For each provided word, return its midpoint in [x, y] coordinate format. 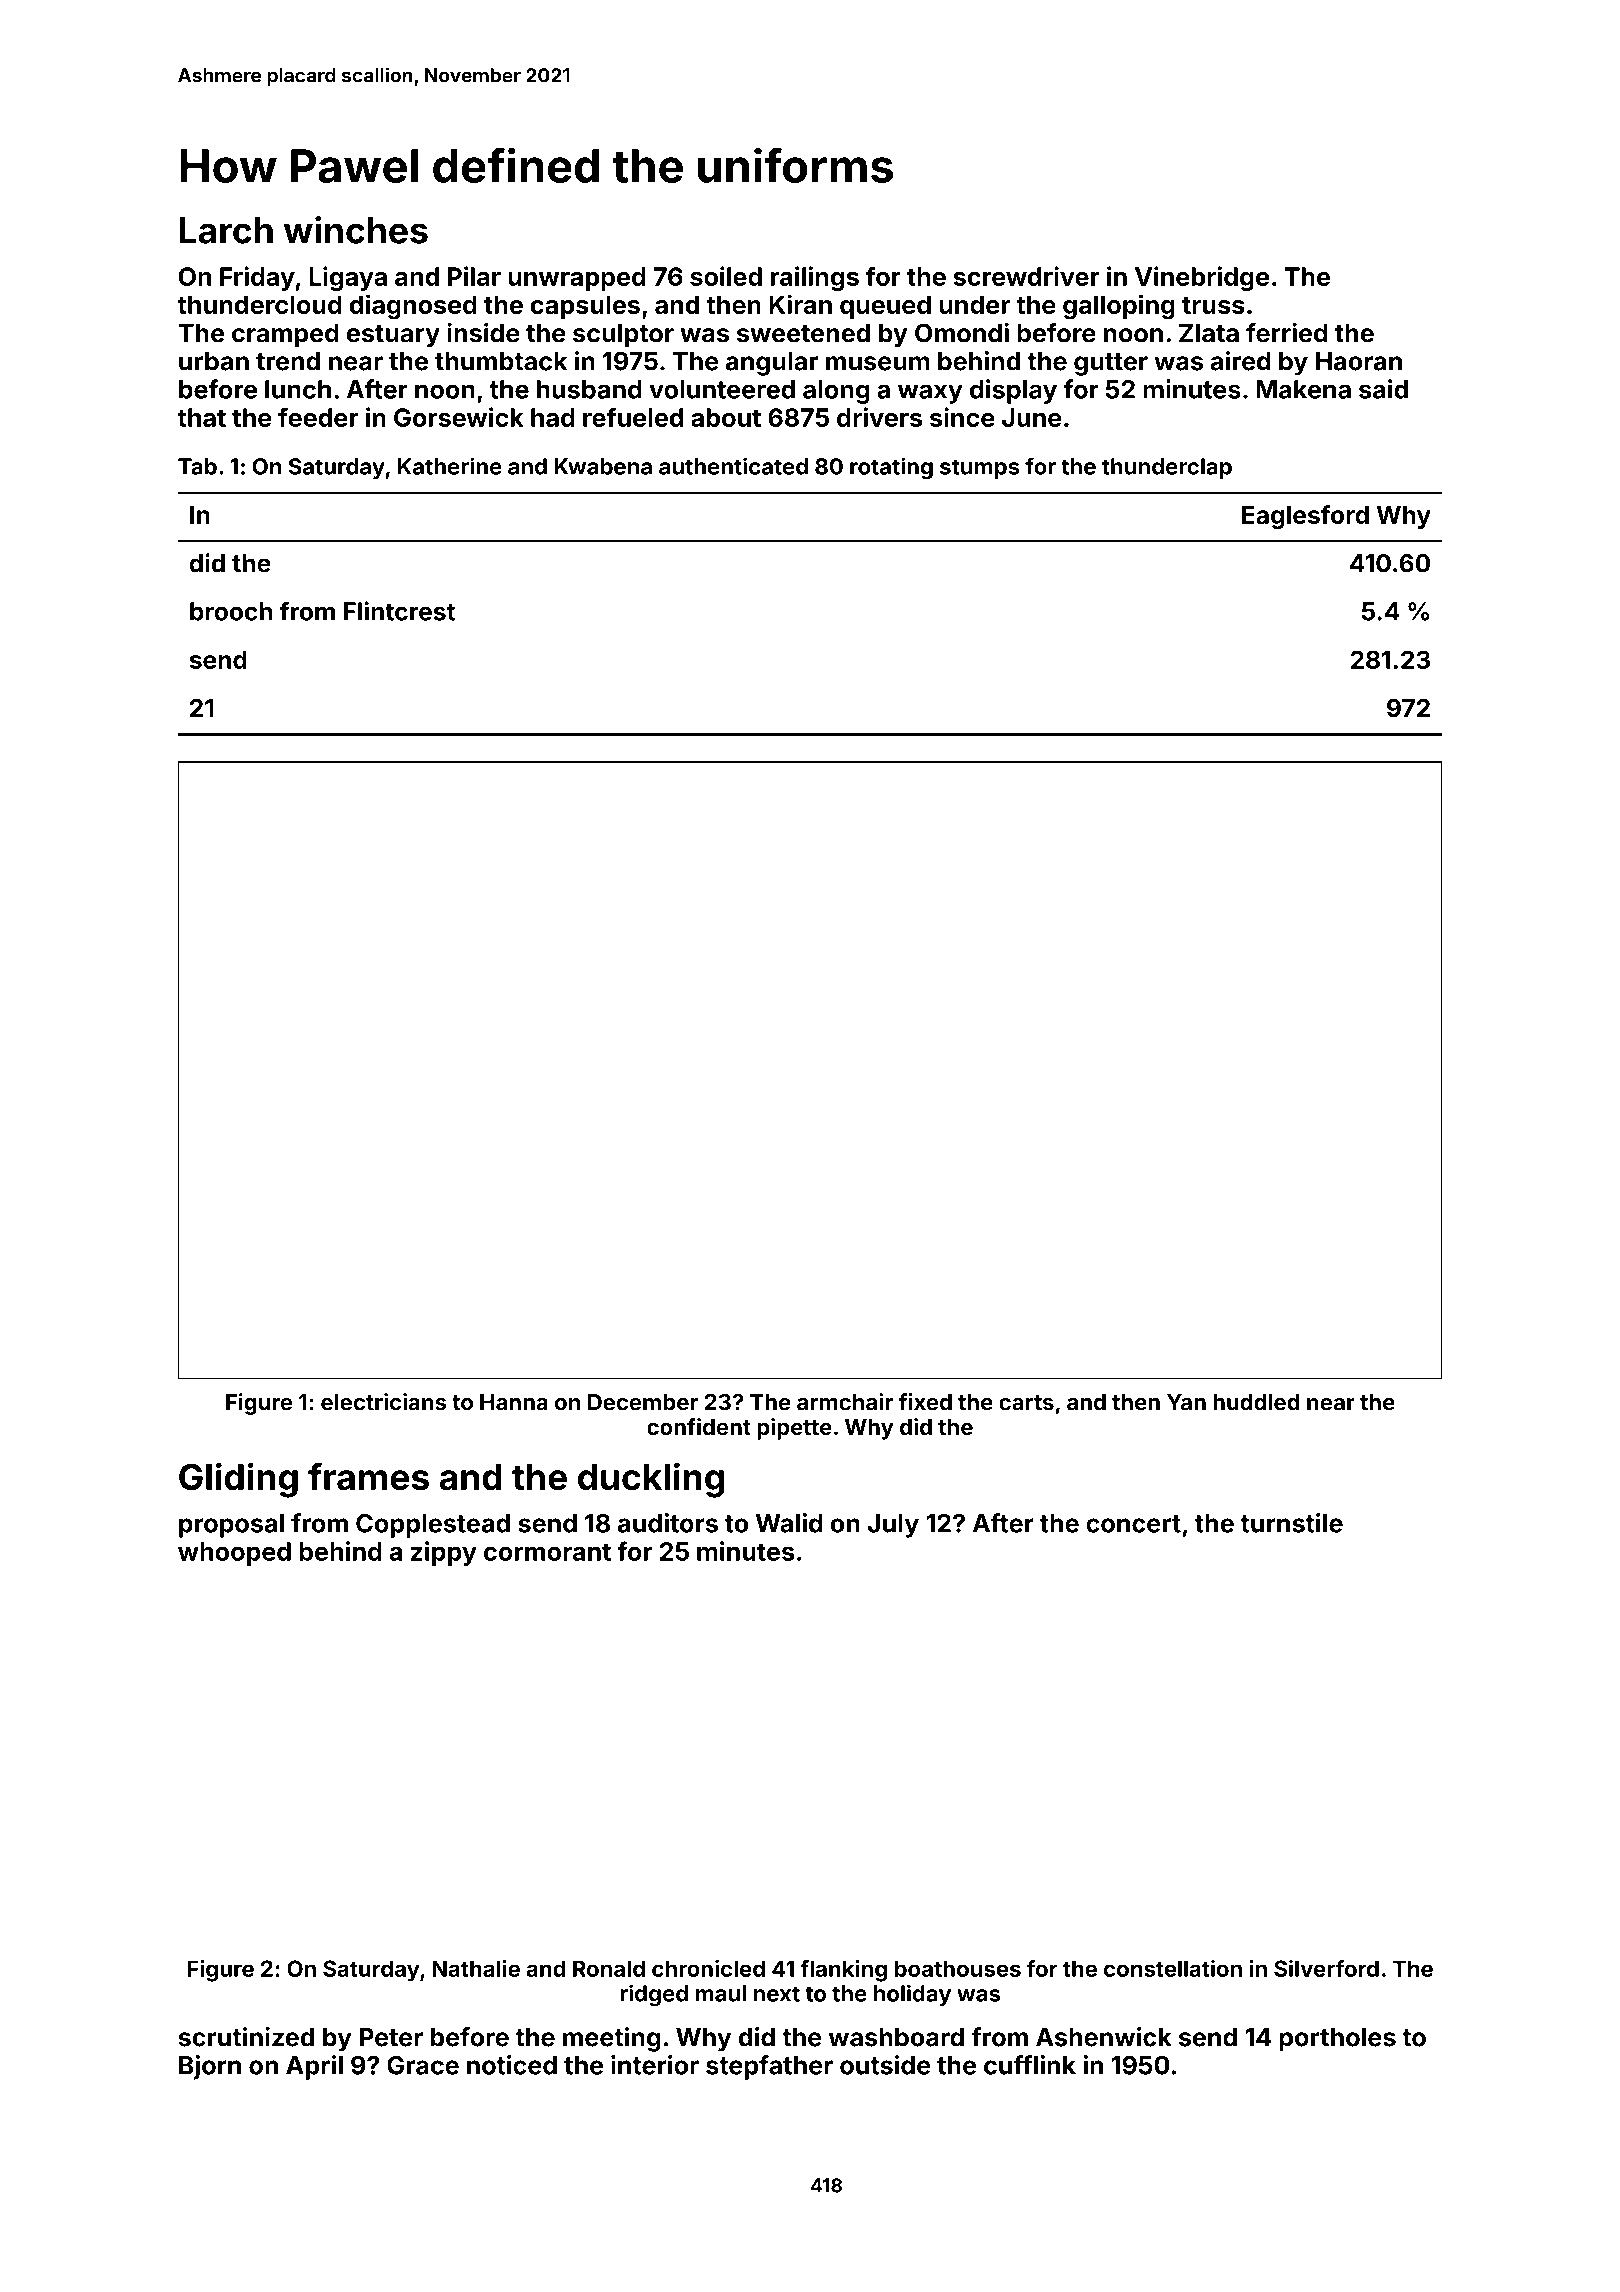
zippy [444, 1553]
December [643, 1402]
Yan [1186, 1402]
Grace [423, 2065]
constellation [1173, 1968]
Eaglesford [1305, 517]
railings [815, 278]
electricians [383, 1402]
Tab [197, 466]
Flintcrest [399, 611]
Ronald [609, 1968]
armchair [845, 1402]
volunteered [722, 389]
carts [1026, 1403]
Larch [226, 230]
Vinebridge [1202, 278]
